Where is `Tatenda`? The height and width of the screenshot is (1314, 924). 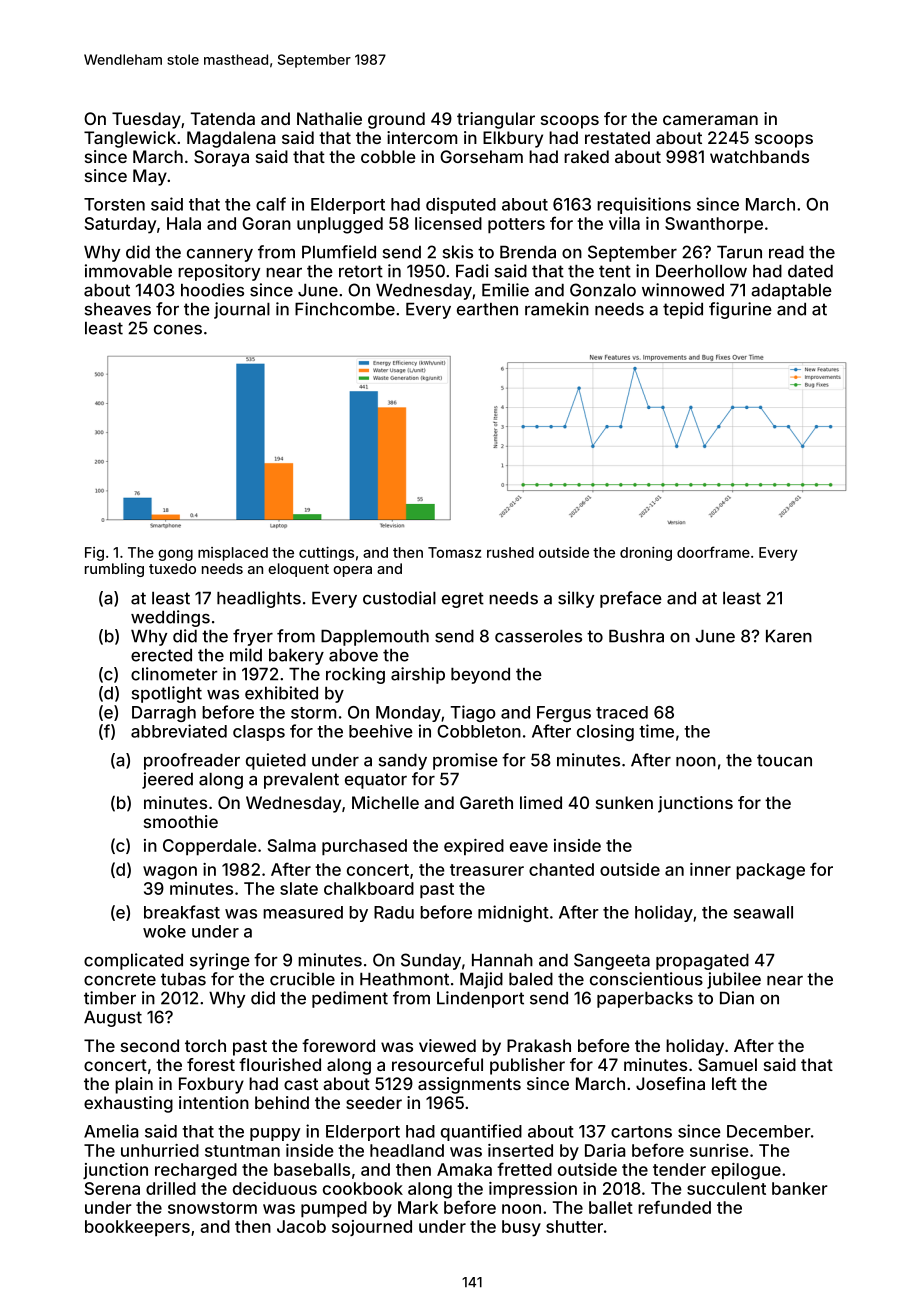
Tatenda is located at coordinates (222, 118).
